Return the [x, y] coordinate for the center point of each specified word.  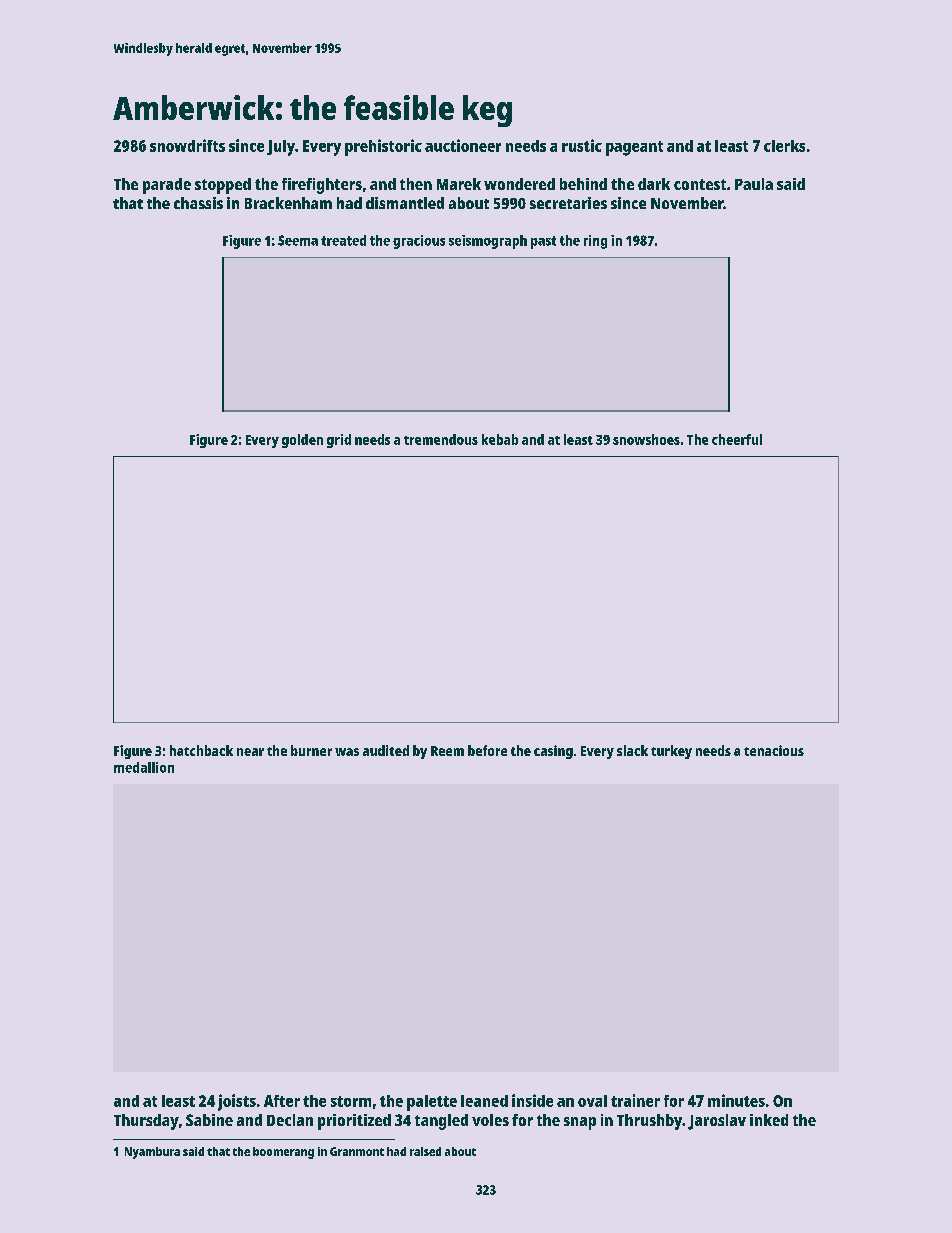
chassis [198, 203]
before [487, 750]
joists [237, 1102]
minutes [736, 1100]
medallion [144, 767]
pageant [634, 148]
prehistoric [383, 147]
